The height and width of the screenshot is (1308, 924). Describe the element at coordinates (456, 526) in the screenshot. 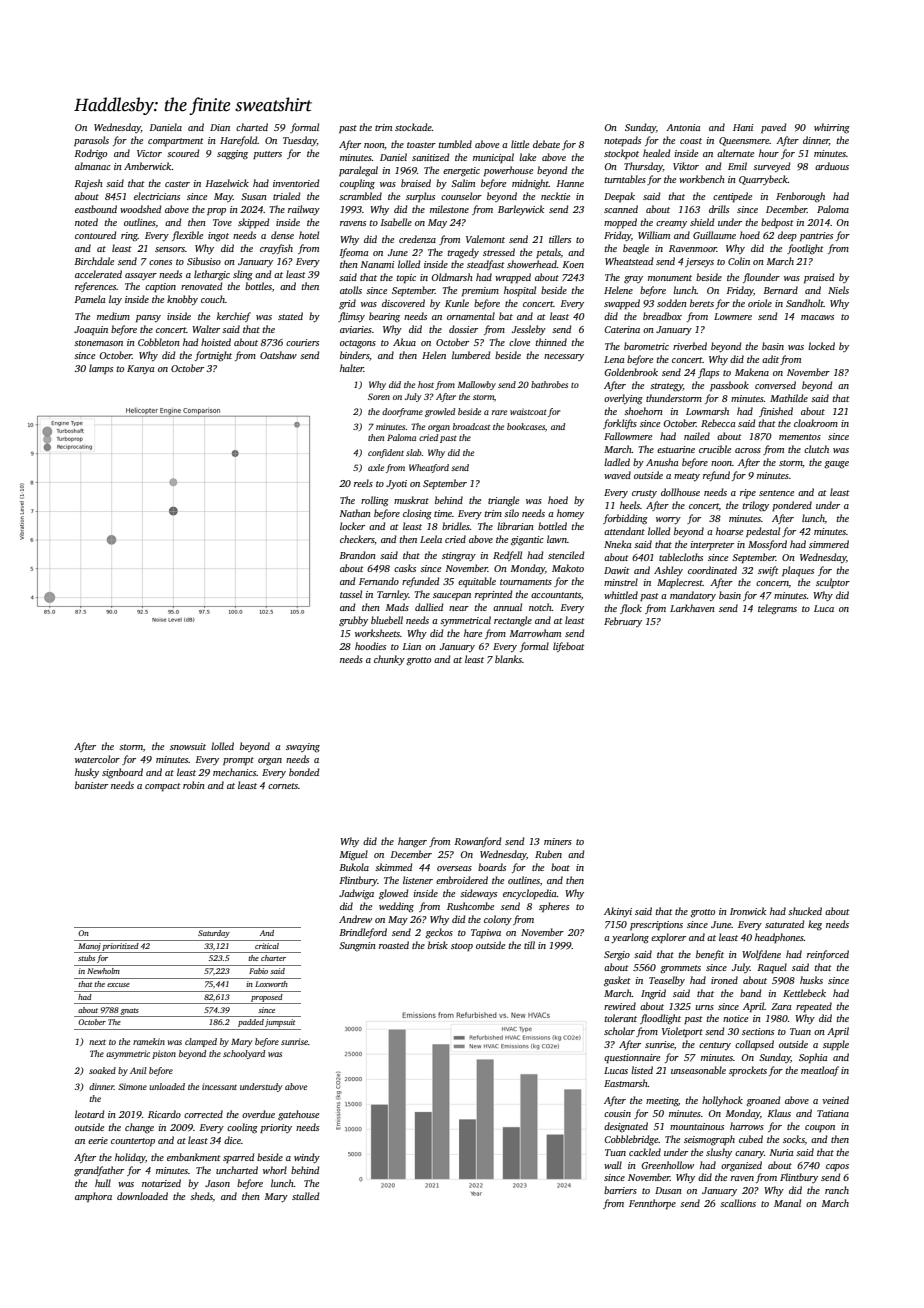

I see `bridles` at that location.
